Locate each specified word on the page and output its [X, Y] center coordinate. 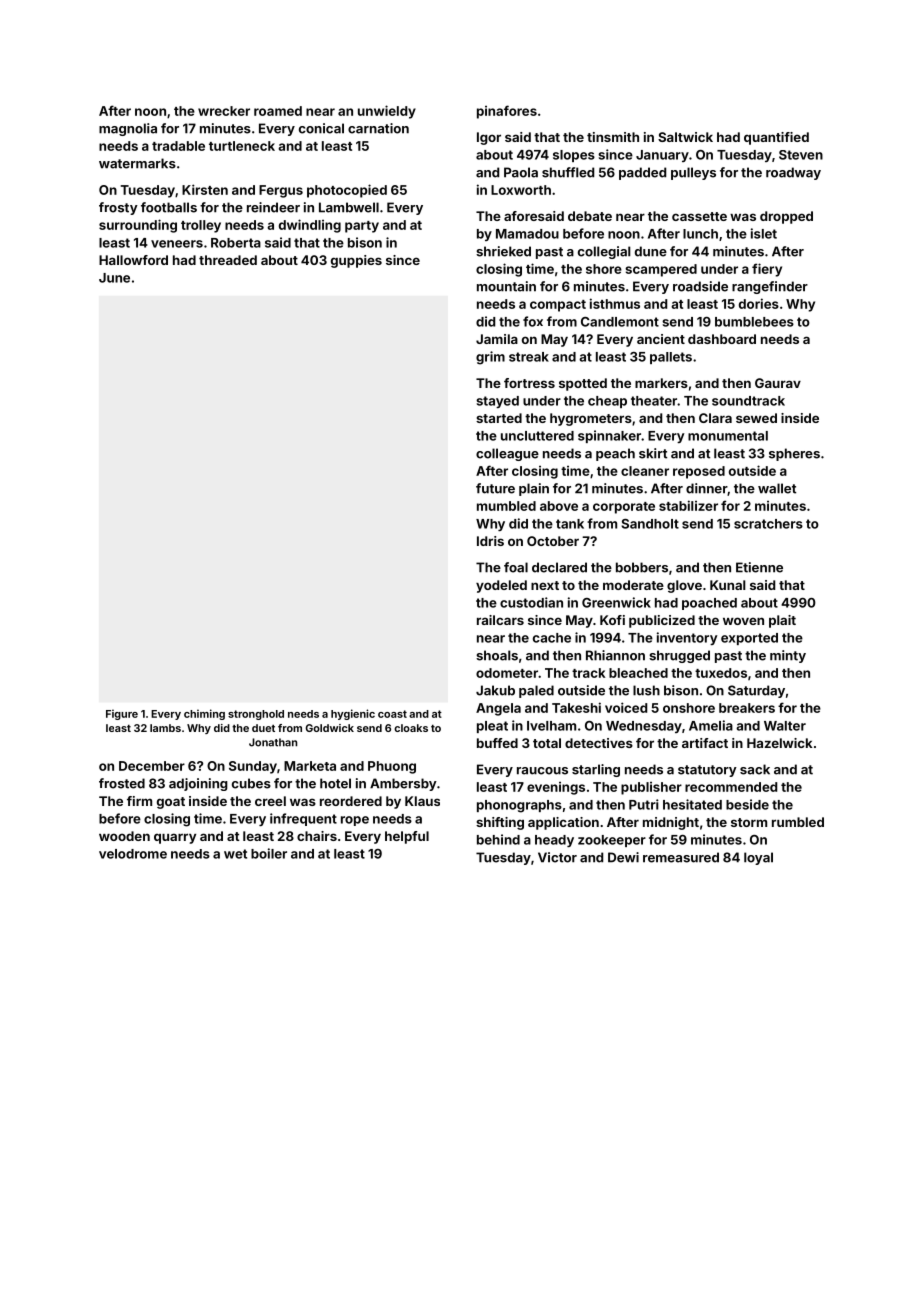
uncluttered [537, 436]
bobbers [642, 567]
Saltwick [685, 137]
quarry [175, 838]
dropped [786, 217]
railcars [500, 620]
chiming [204, 714]
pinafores [507, 112]
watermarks [137, 163]
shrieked [503, 251]
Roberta [236, 243]
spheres [794, 454]
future [495, 488]
